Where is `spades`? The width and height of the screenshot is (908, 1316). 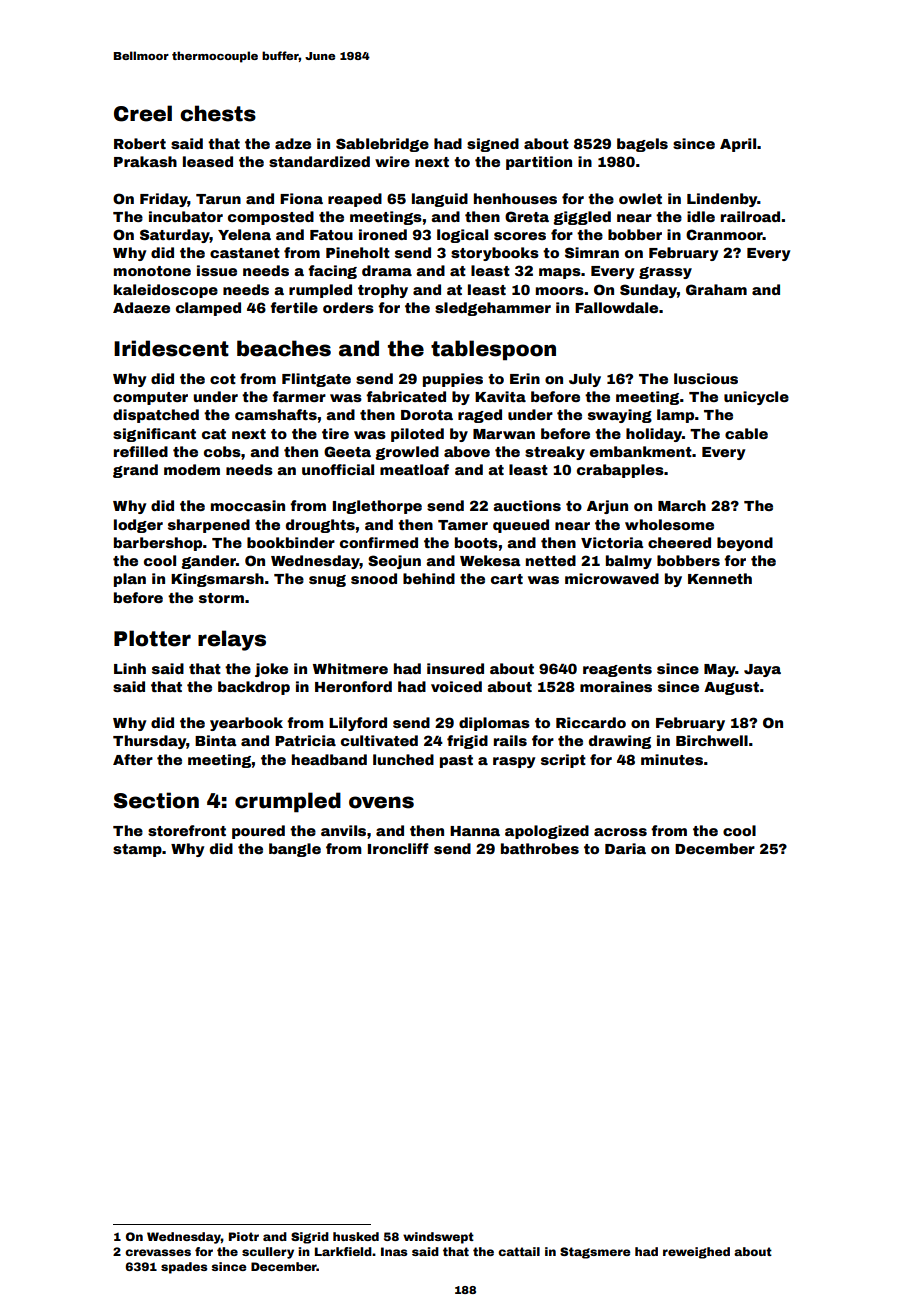 spades is located at coordinates (184, 1268).
